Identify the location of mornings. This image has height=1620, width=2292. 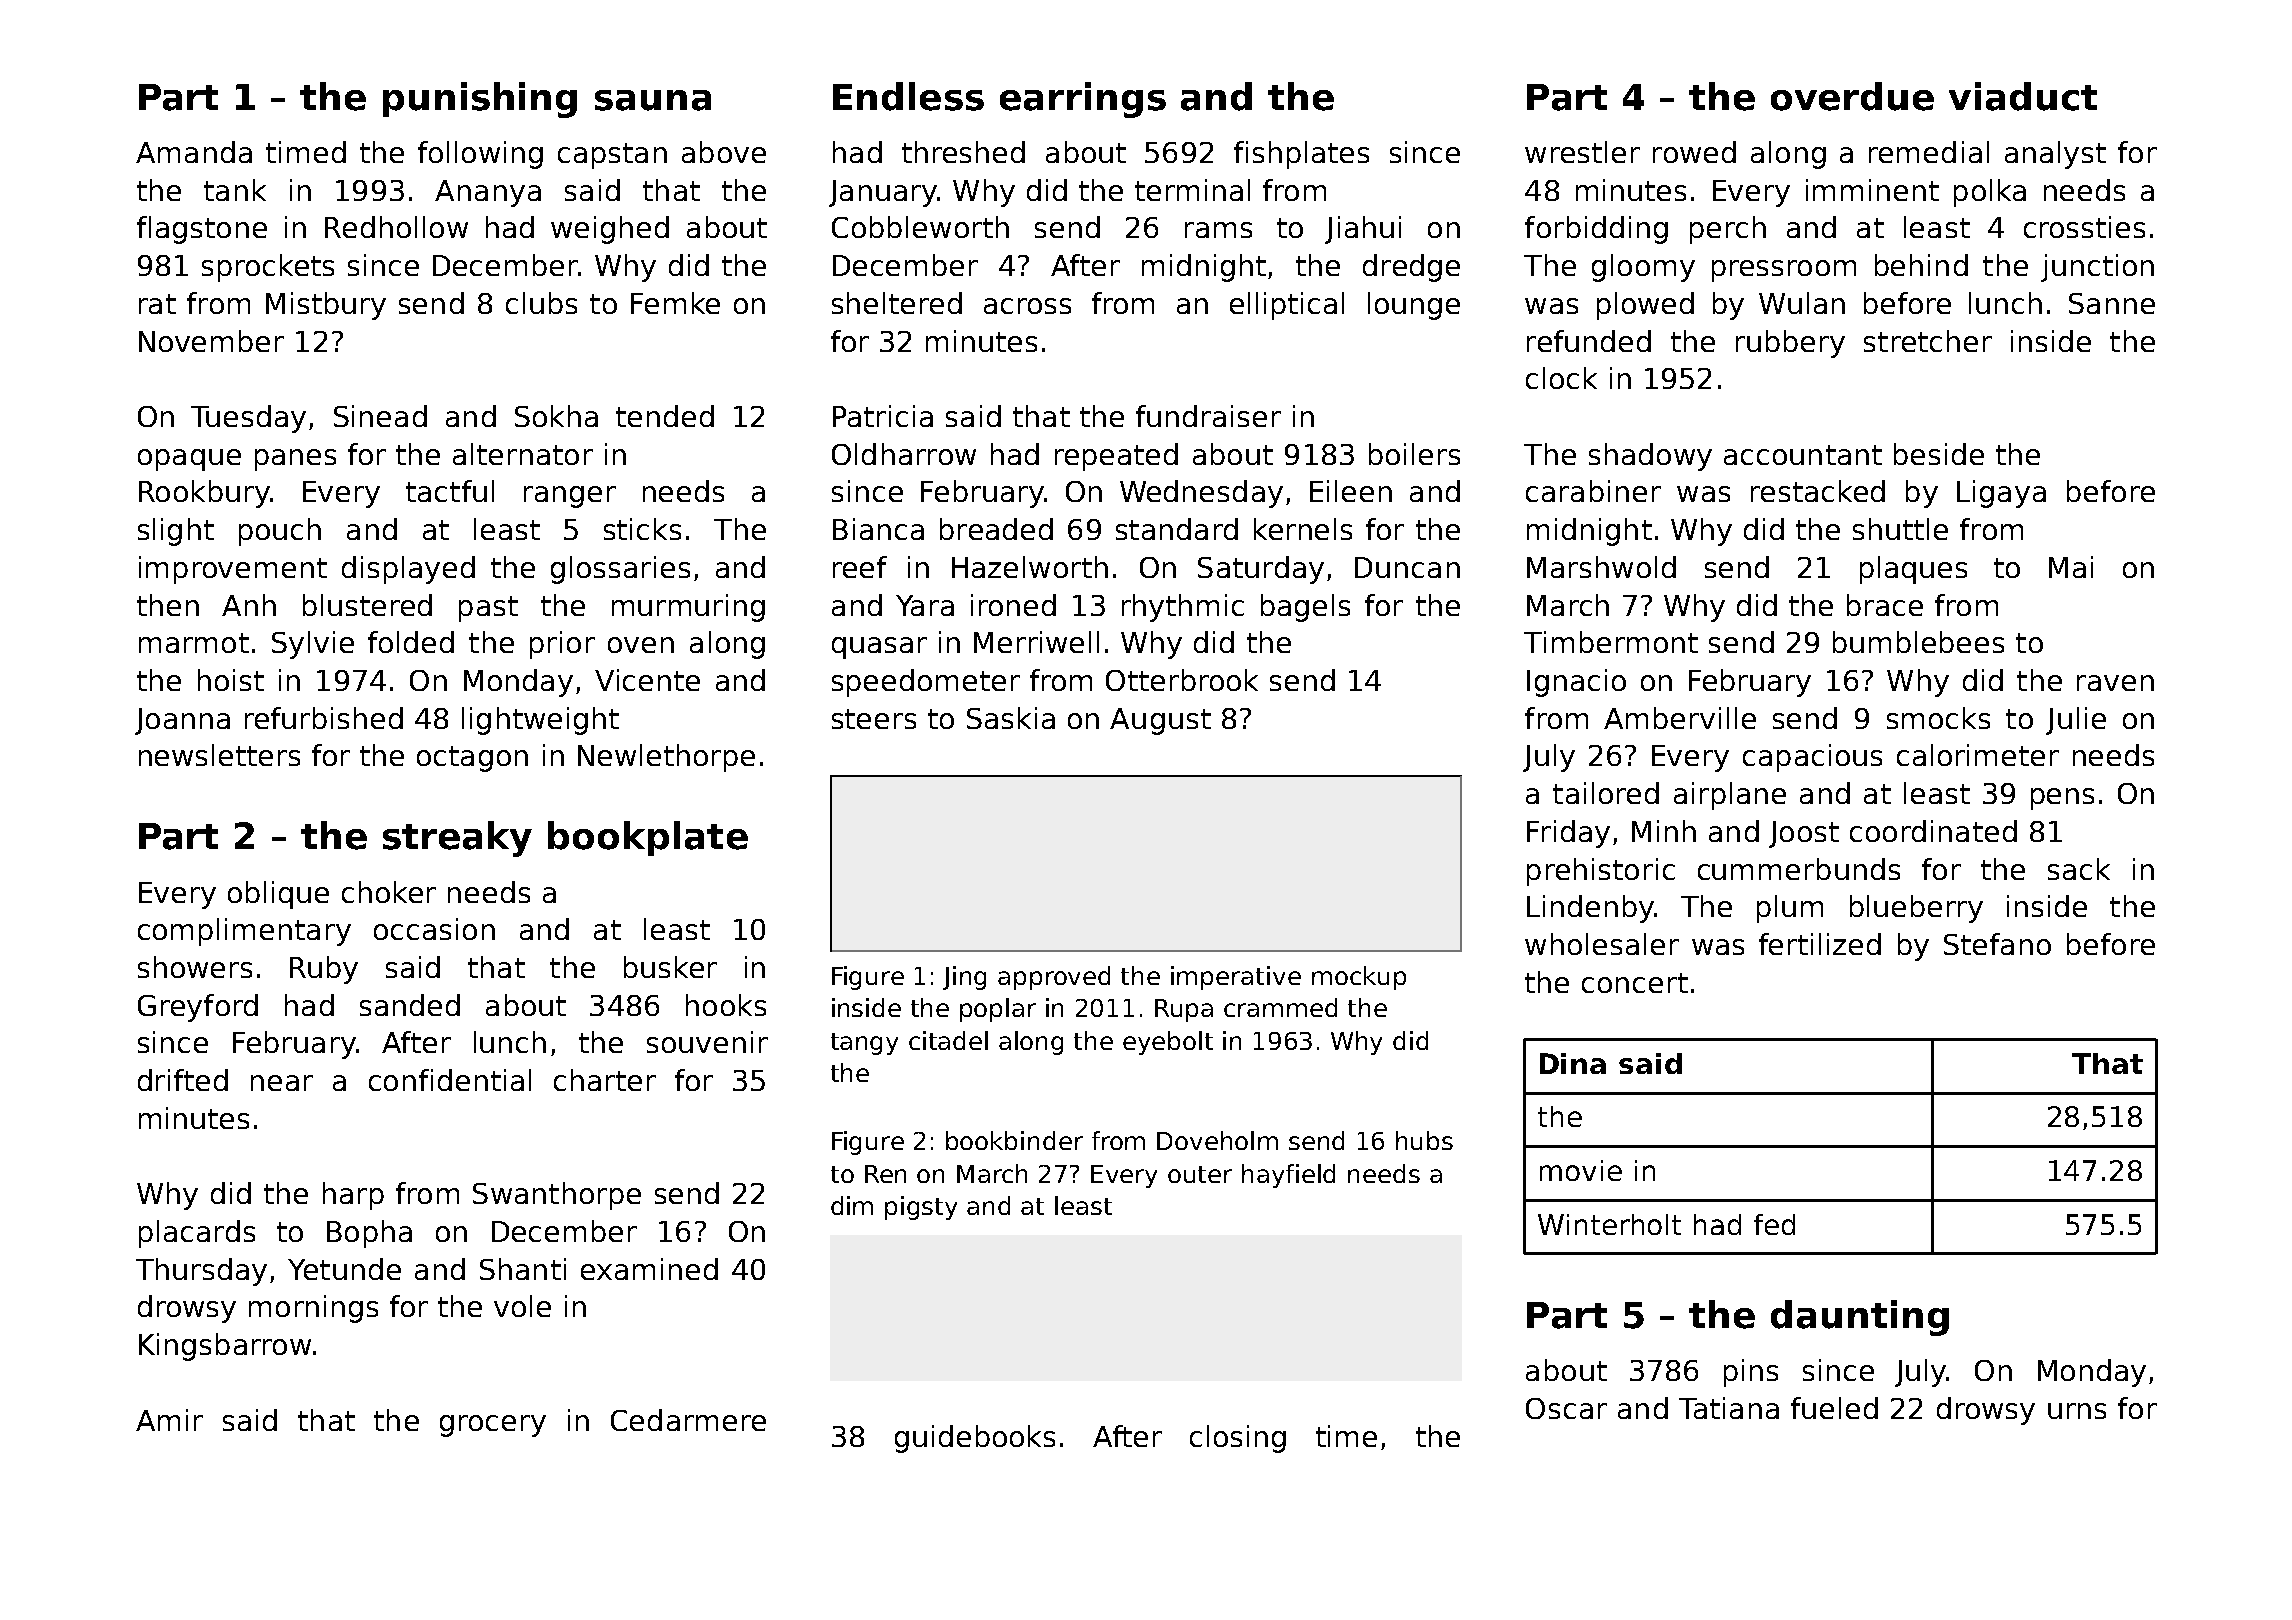
(313, 1309).
